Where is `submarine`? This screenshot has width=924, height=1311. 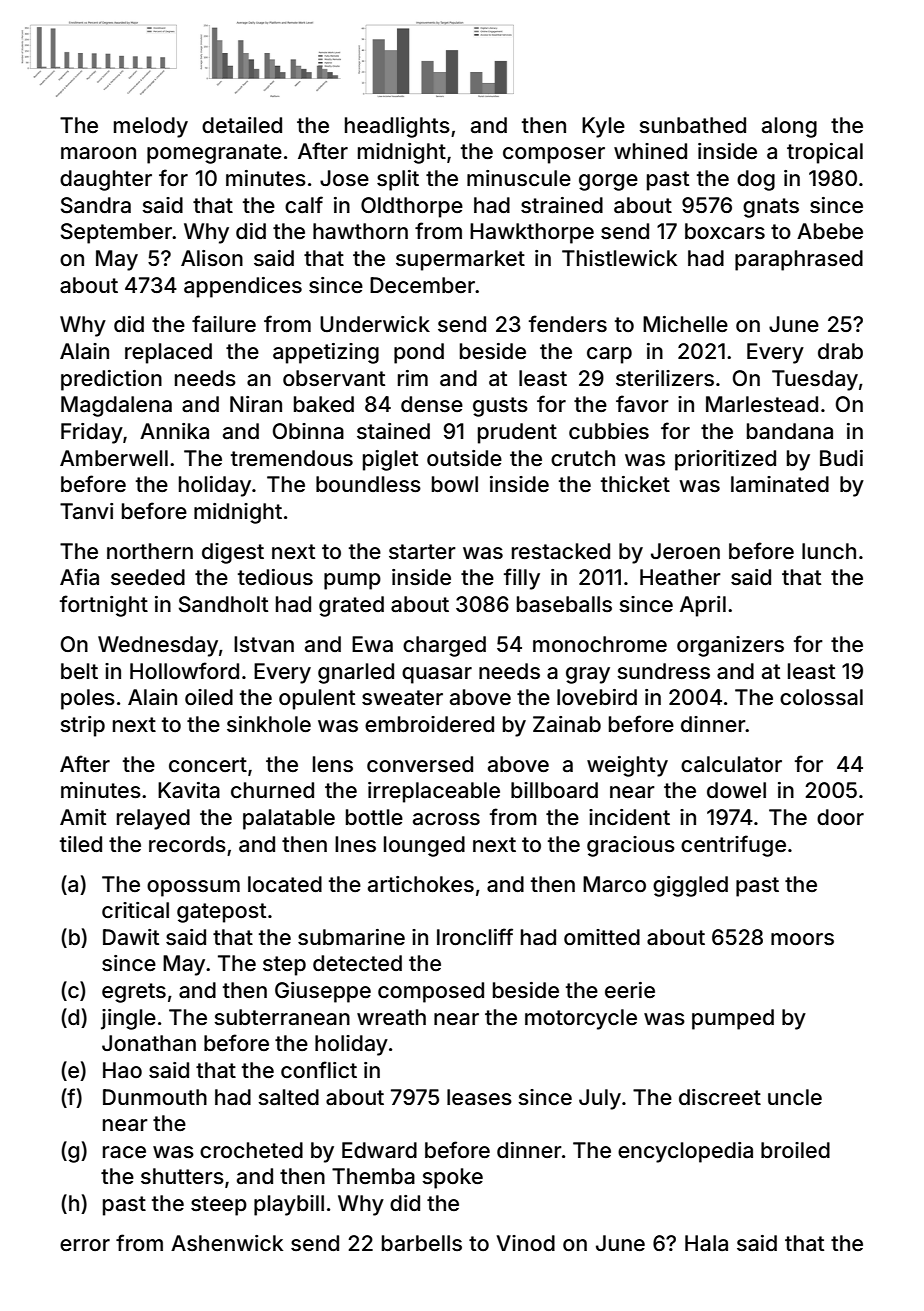
submarine is located at coordinates (351, 937).
